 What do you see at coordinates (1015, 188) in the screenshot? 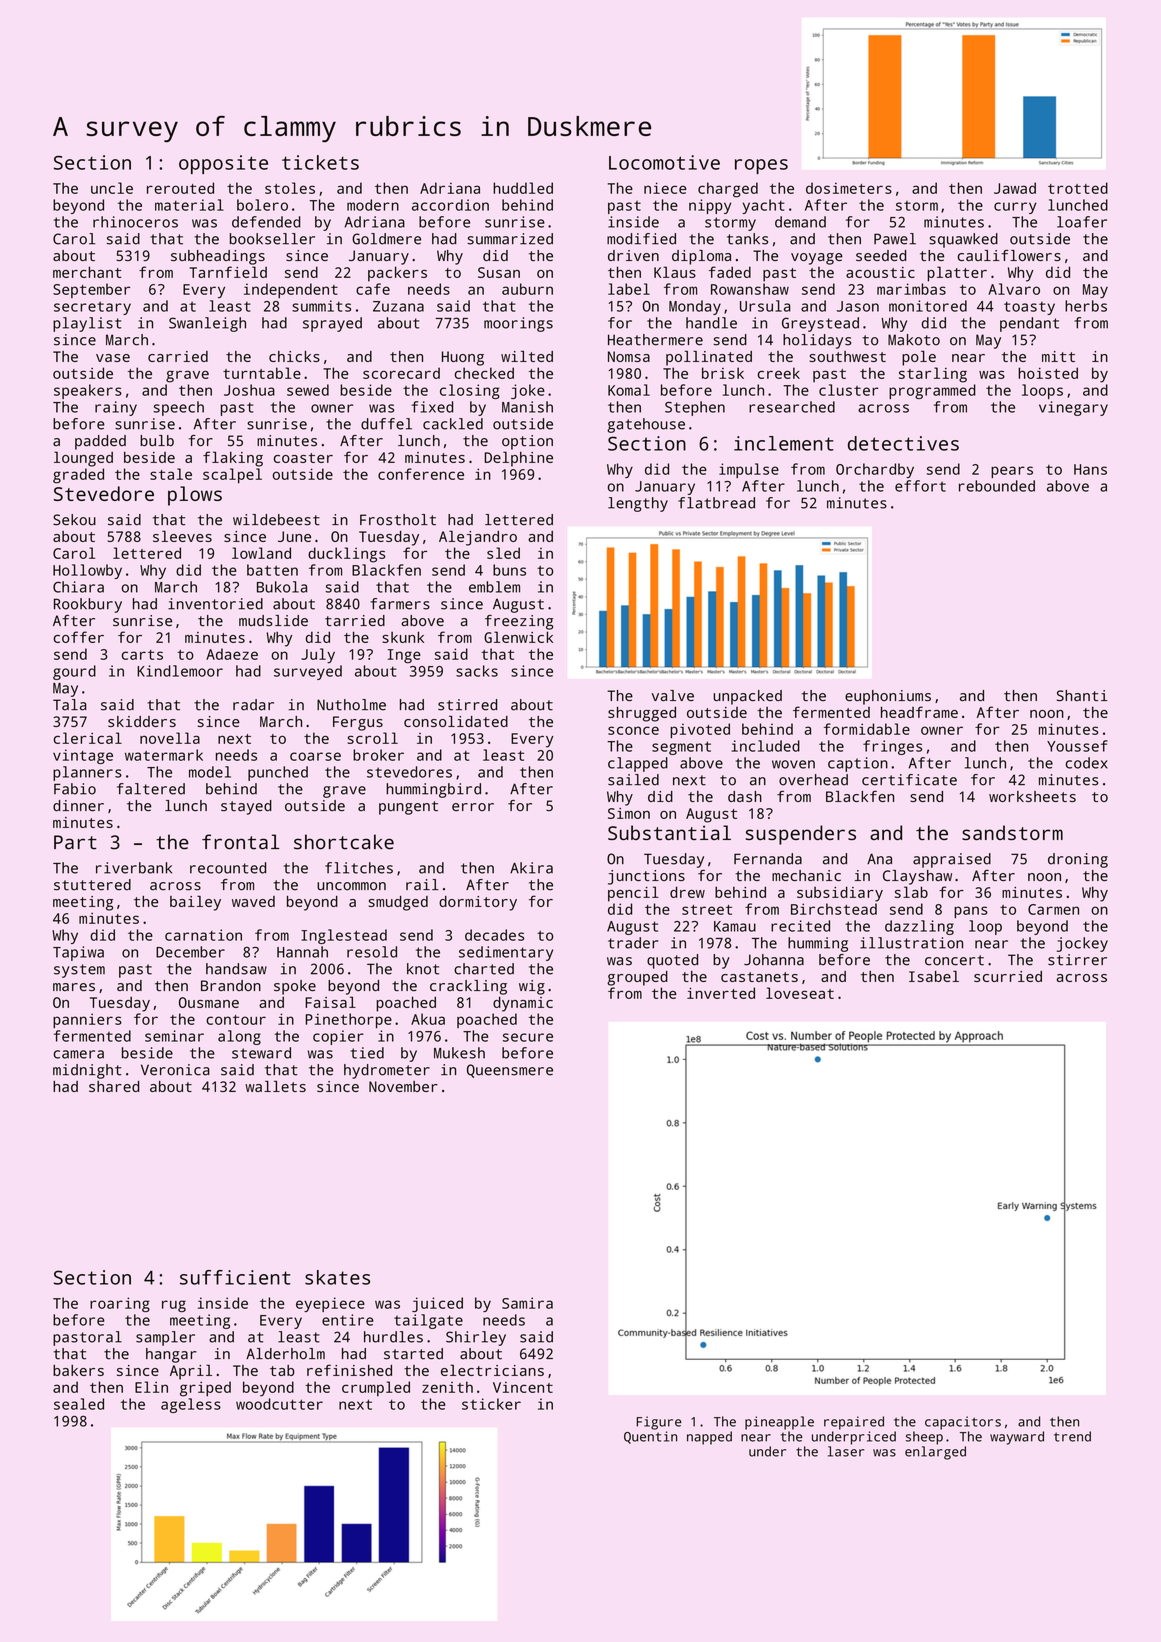
I see `Jawad` at bounding box center [1015, 188].
